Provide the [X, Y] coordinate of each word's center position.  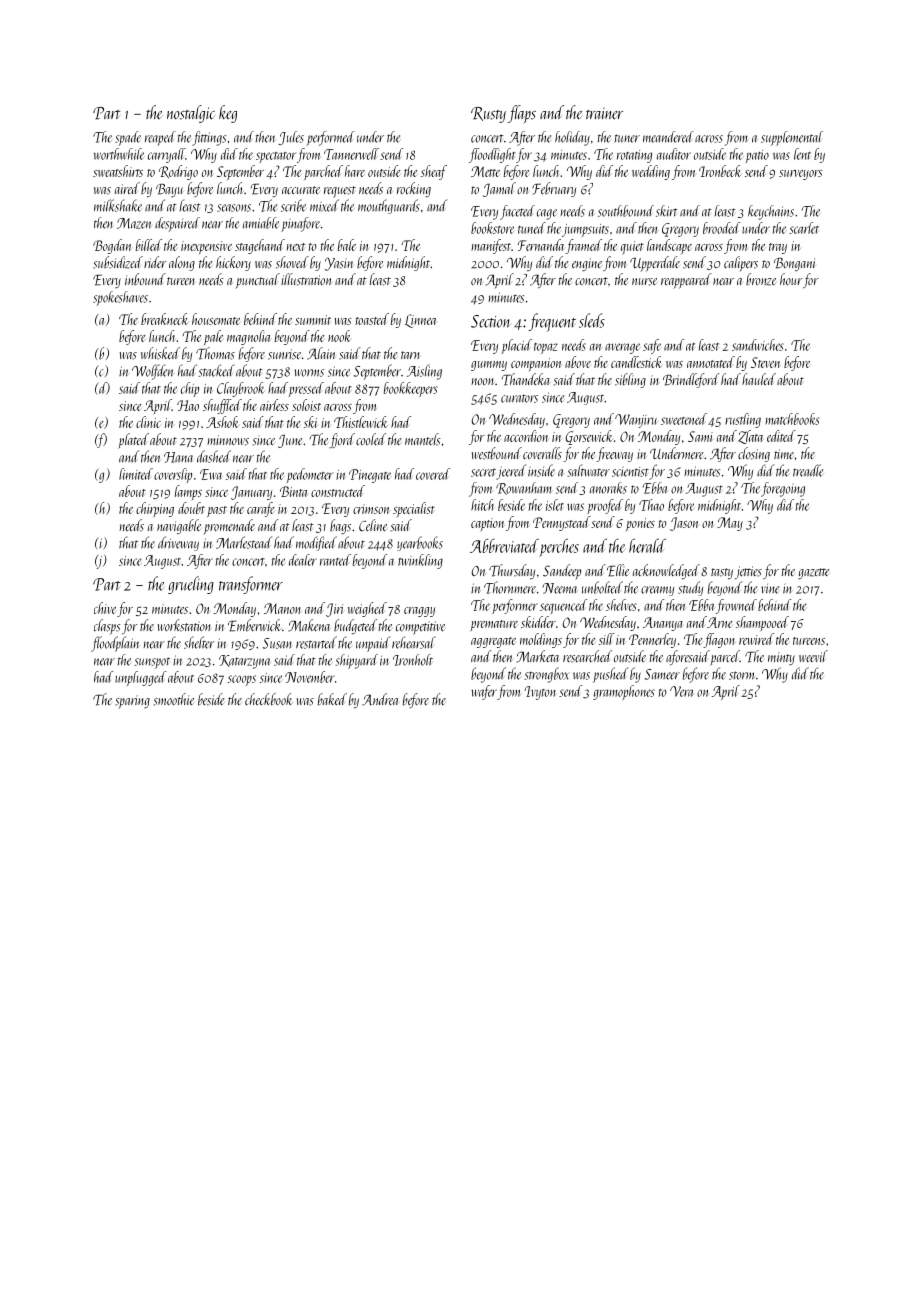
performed [331, 138]
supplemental [792, 138]
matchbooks [792, 419]
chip [190, 389]
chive [105, 608]
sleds [592, 320]
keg [228, 114]
